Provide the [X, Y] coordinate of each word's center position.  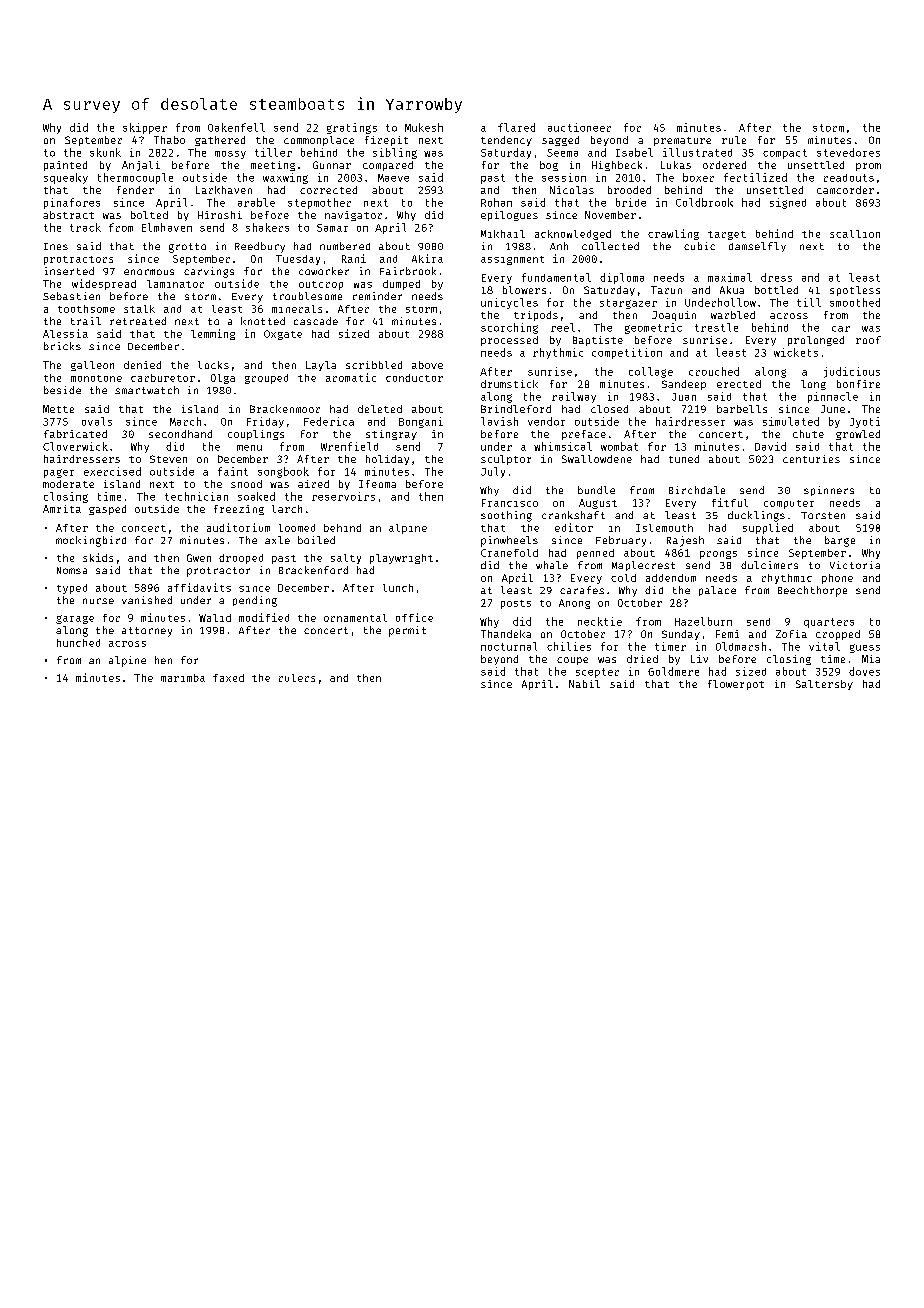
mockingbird [91, 541]
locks [213, 365]
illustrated [697, 152]
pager [59, 473]
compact [785, 154]
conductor [414, 378]
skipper [145, 128]
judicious [852, 372]
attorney [147, 632]
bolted [149, 215]
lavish [499, 421]
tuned [684, 459]
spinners [829, 491]
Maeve [393, 178]
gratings [352, 128]
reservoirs [343, 496]
